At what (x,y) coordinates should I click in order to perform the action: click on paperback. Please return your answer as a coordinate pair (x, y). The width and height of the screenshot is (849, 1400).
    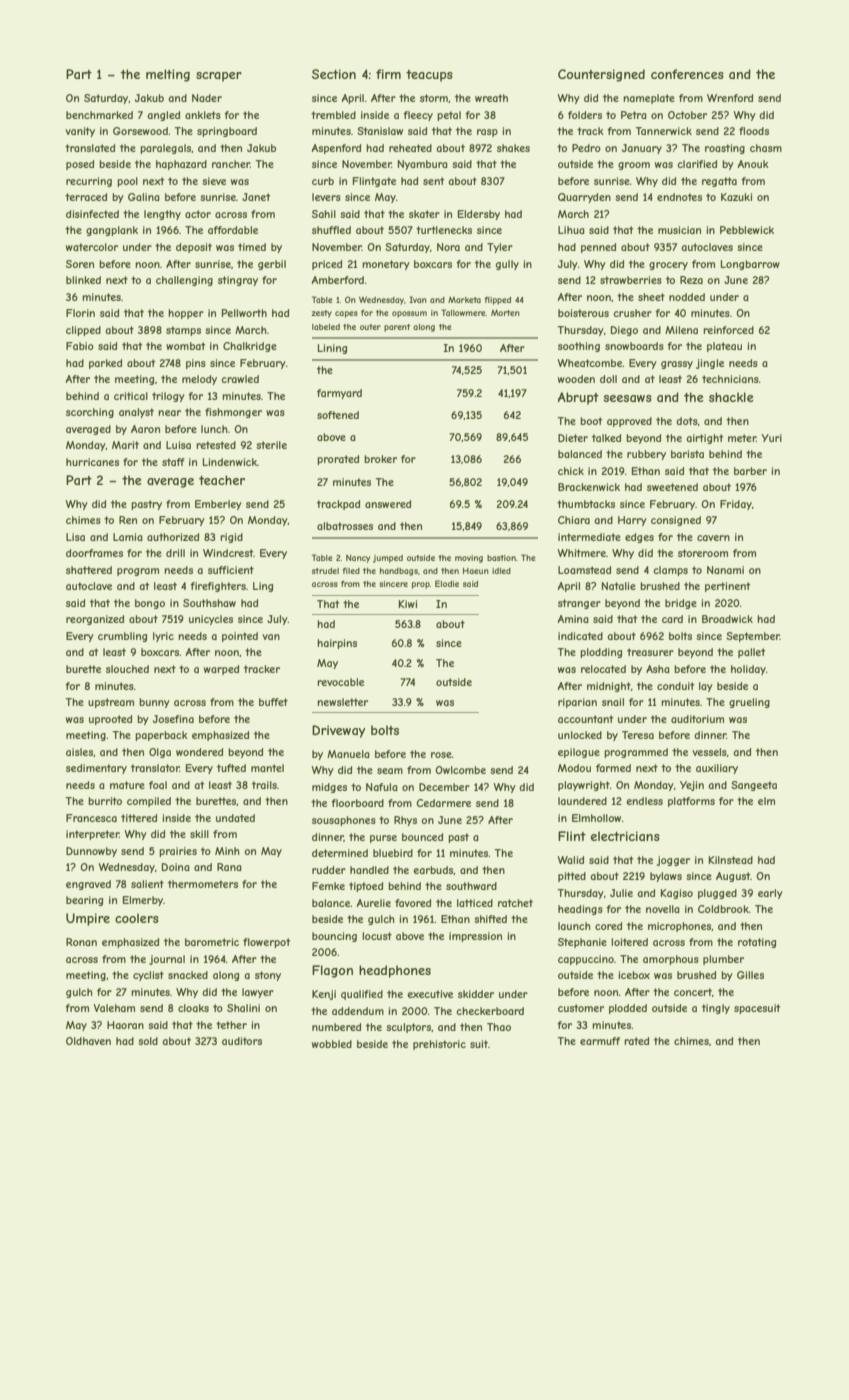
    Looking at the image, I should click on (161, 736).
